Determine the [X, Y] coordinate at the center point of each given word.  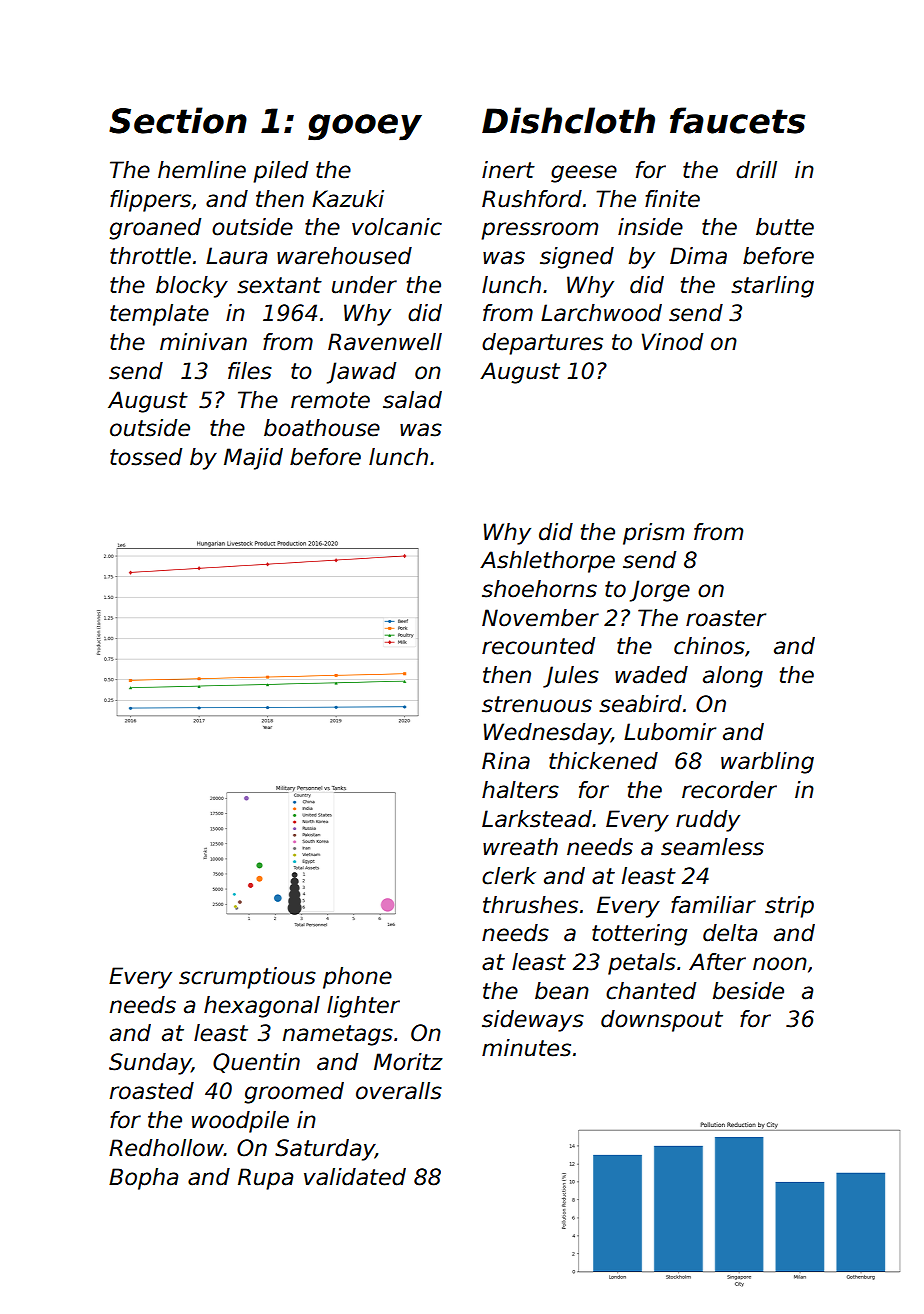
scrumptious [247, 978]
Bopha [143, 1179]
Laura [236, 256]
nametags [338, 1035]
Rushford [532, 199]
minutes [526, 1048]
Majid [253, 459]
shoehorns [539, 589]
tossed [146, 457]
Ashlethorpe [547, 562]
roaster [726, 618]
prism [653, 534]
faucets [737, 120]
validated [355, 1177]
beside [748, 991]
